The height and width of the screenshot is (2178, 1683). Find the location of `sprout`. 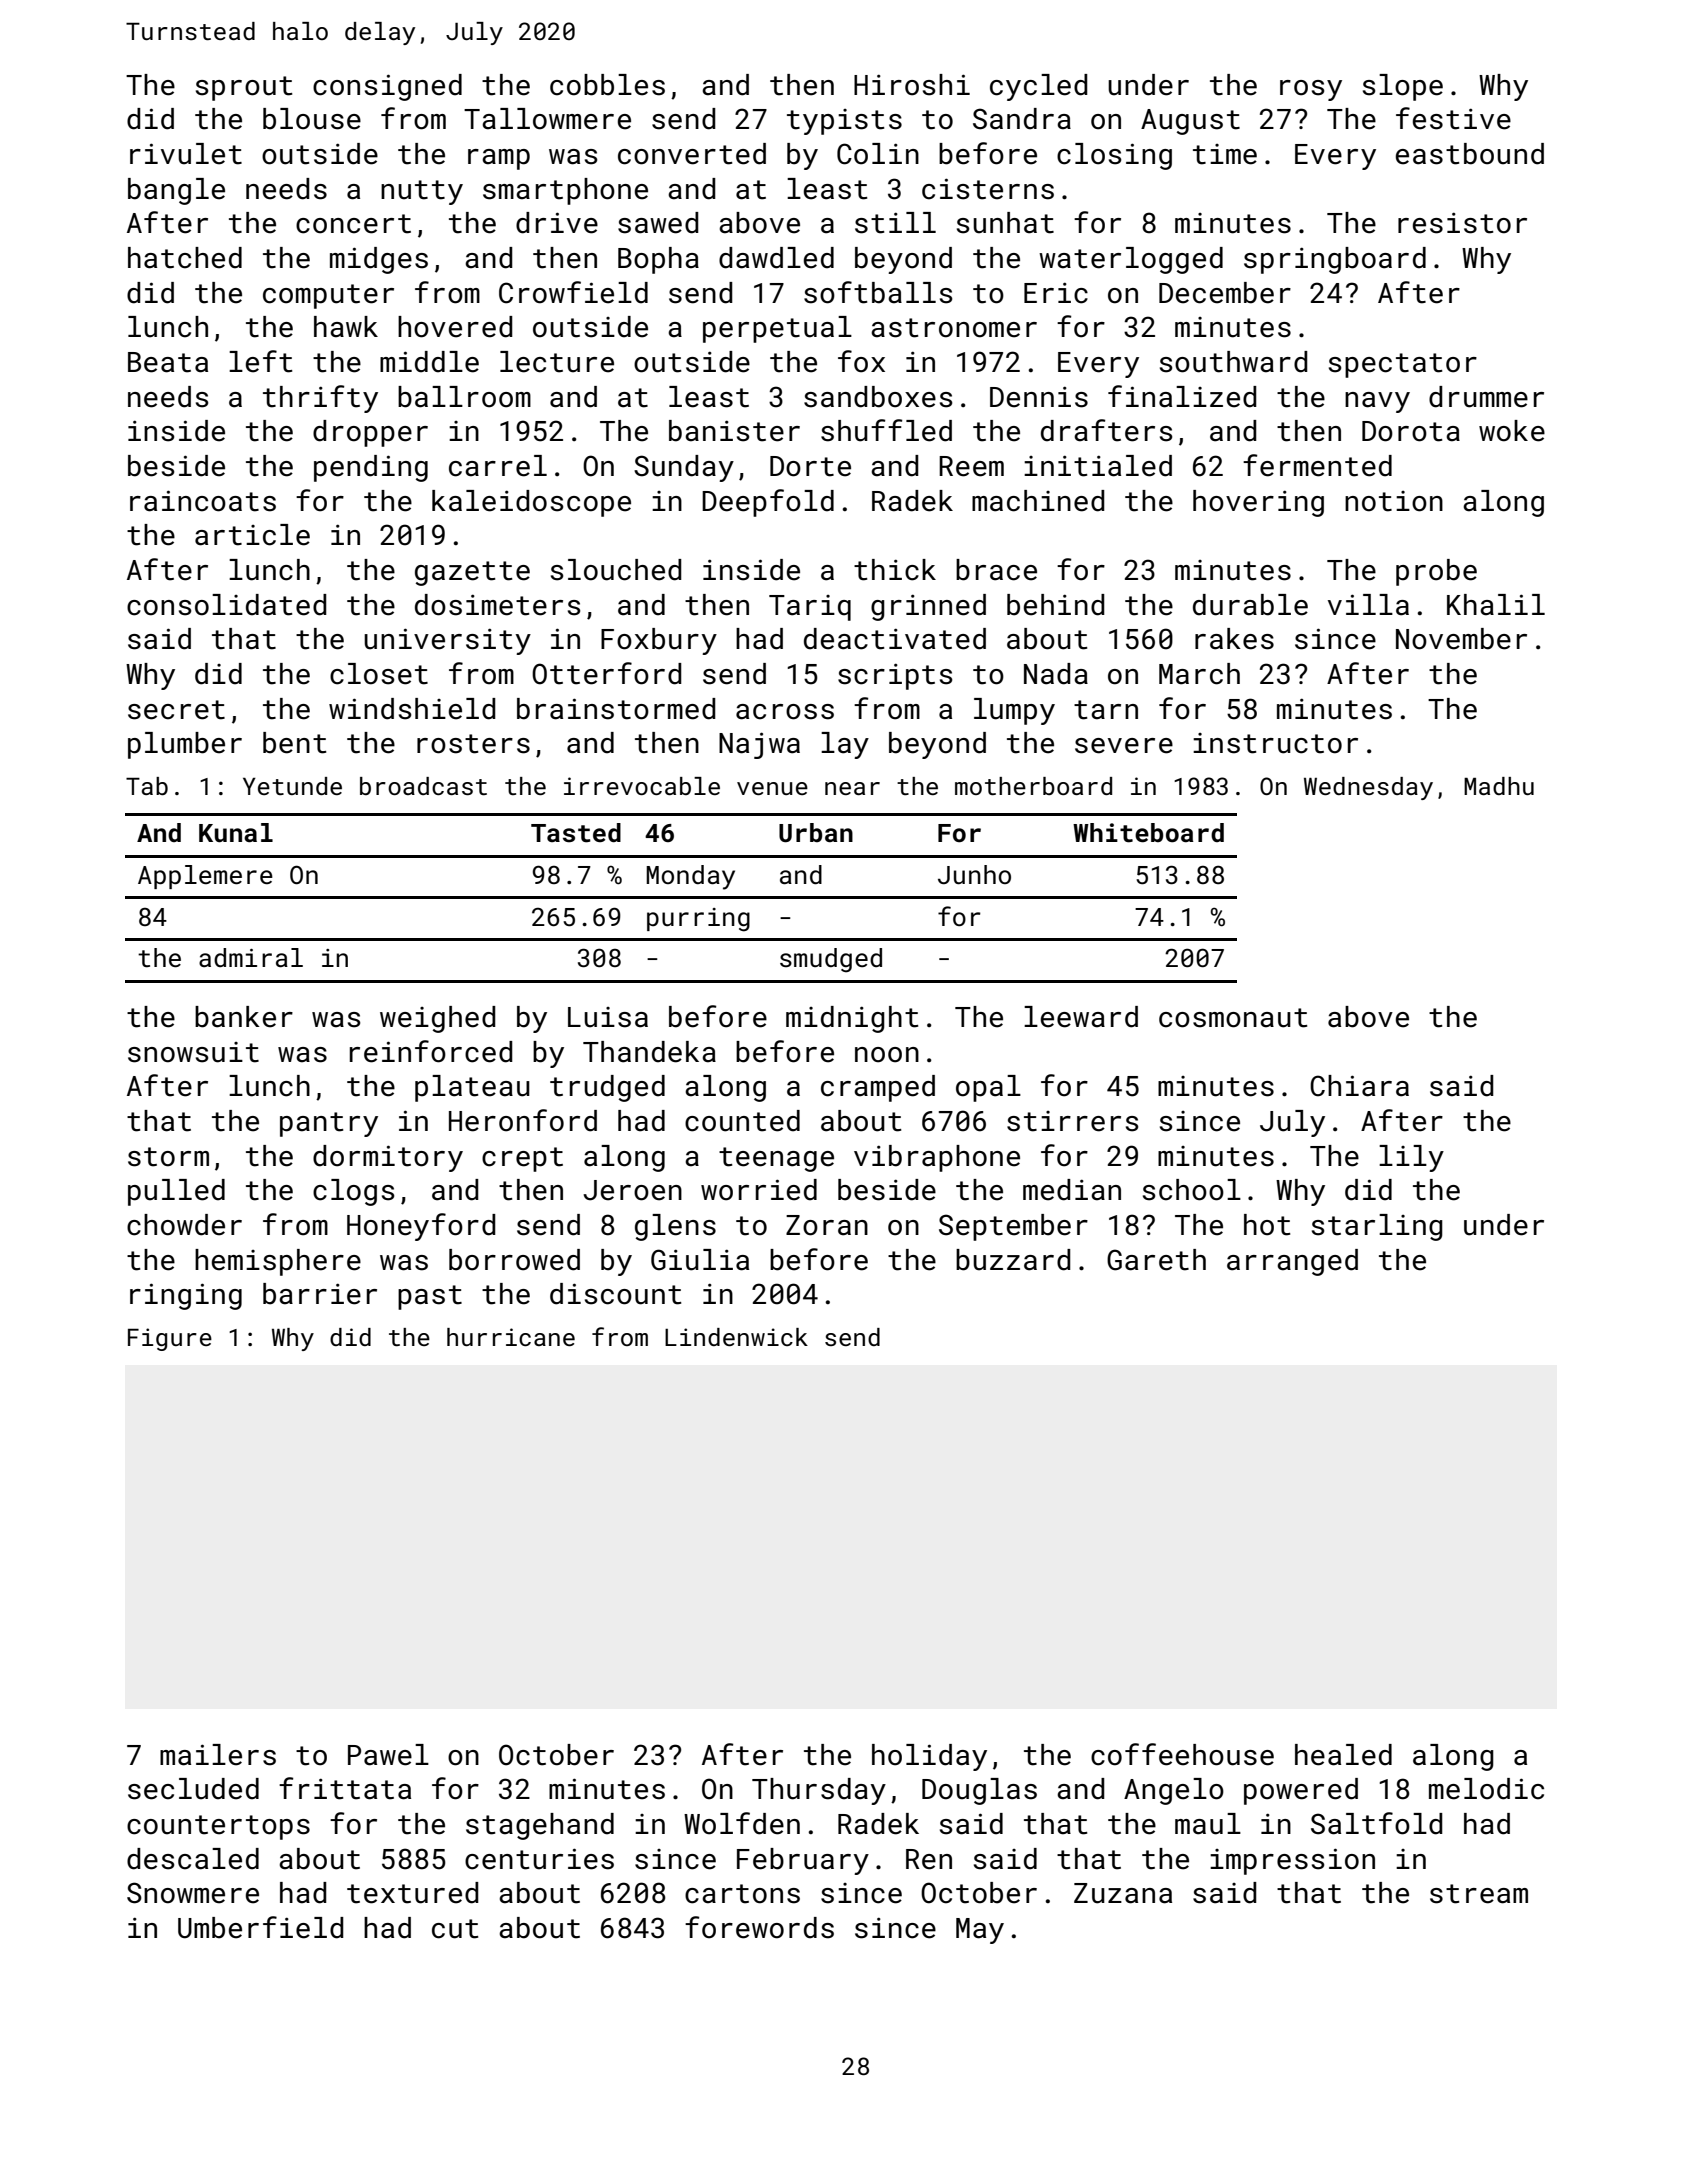

sprout is located at coordinates (244, 88).
